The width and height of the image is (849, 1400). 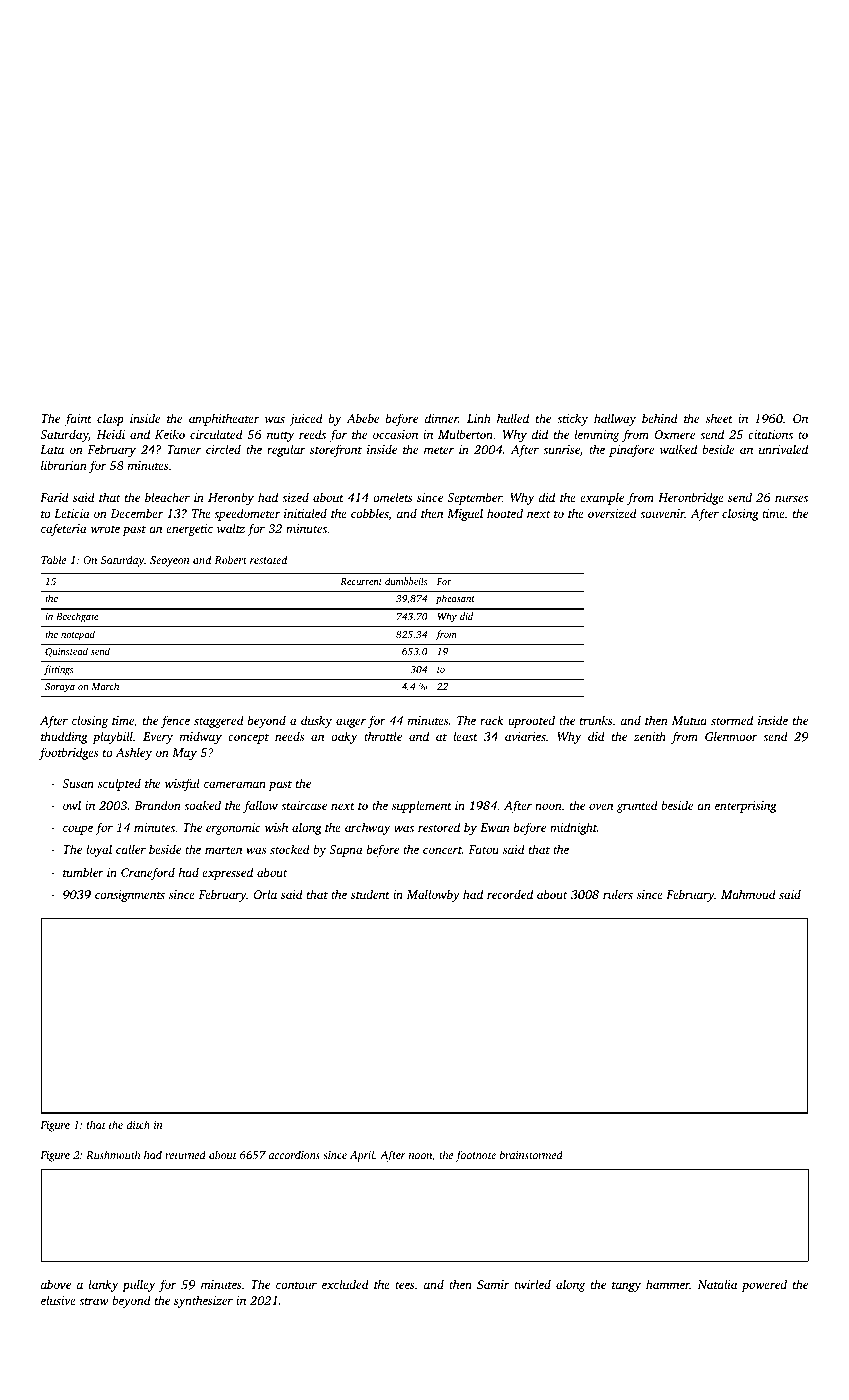 I want to click on citations, so click(x=770, y=434).
